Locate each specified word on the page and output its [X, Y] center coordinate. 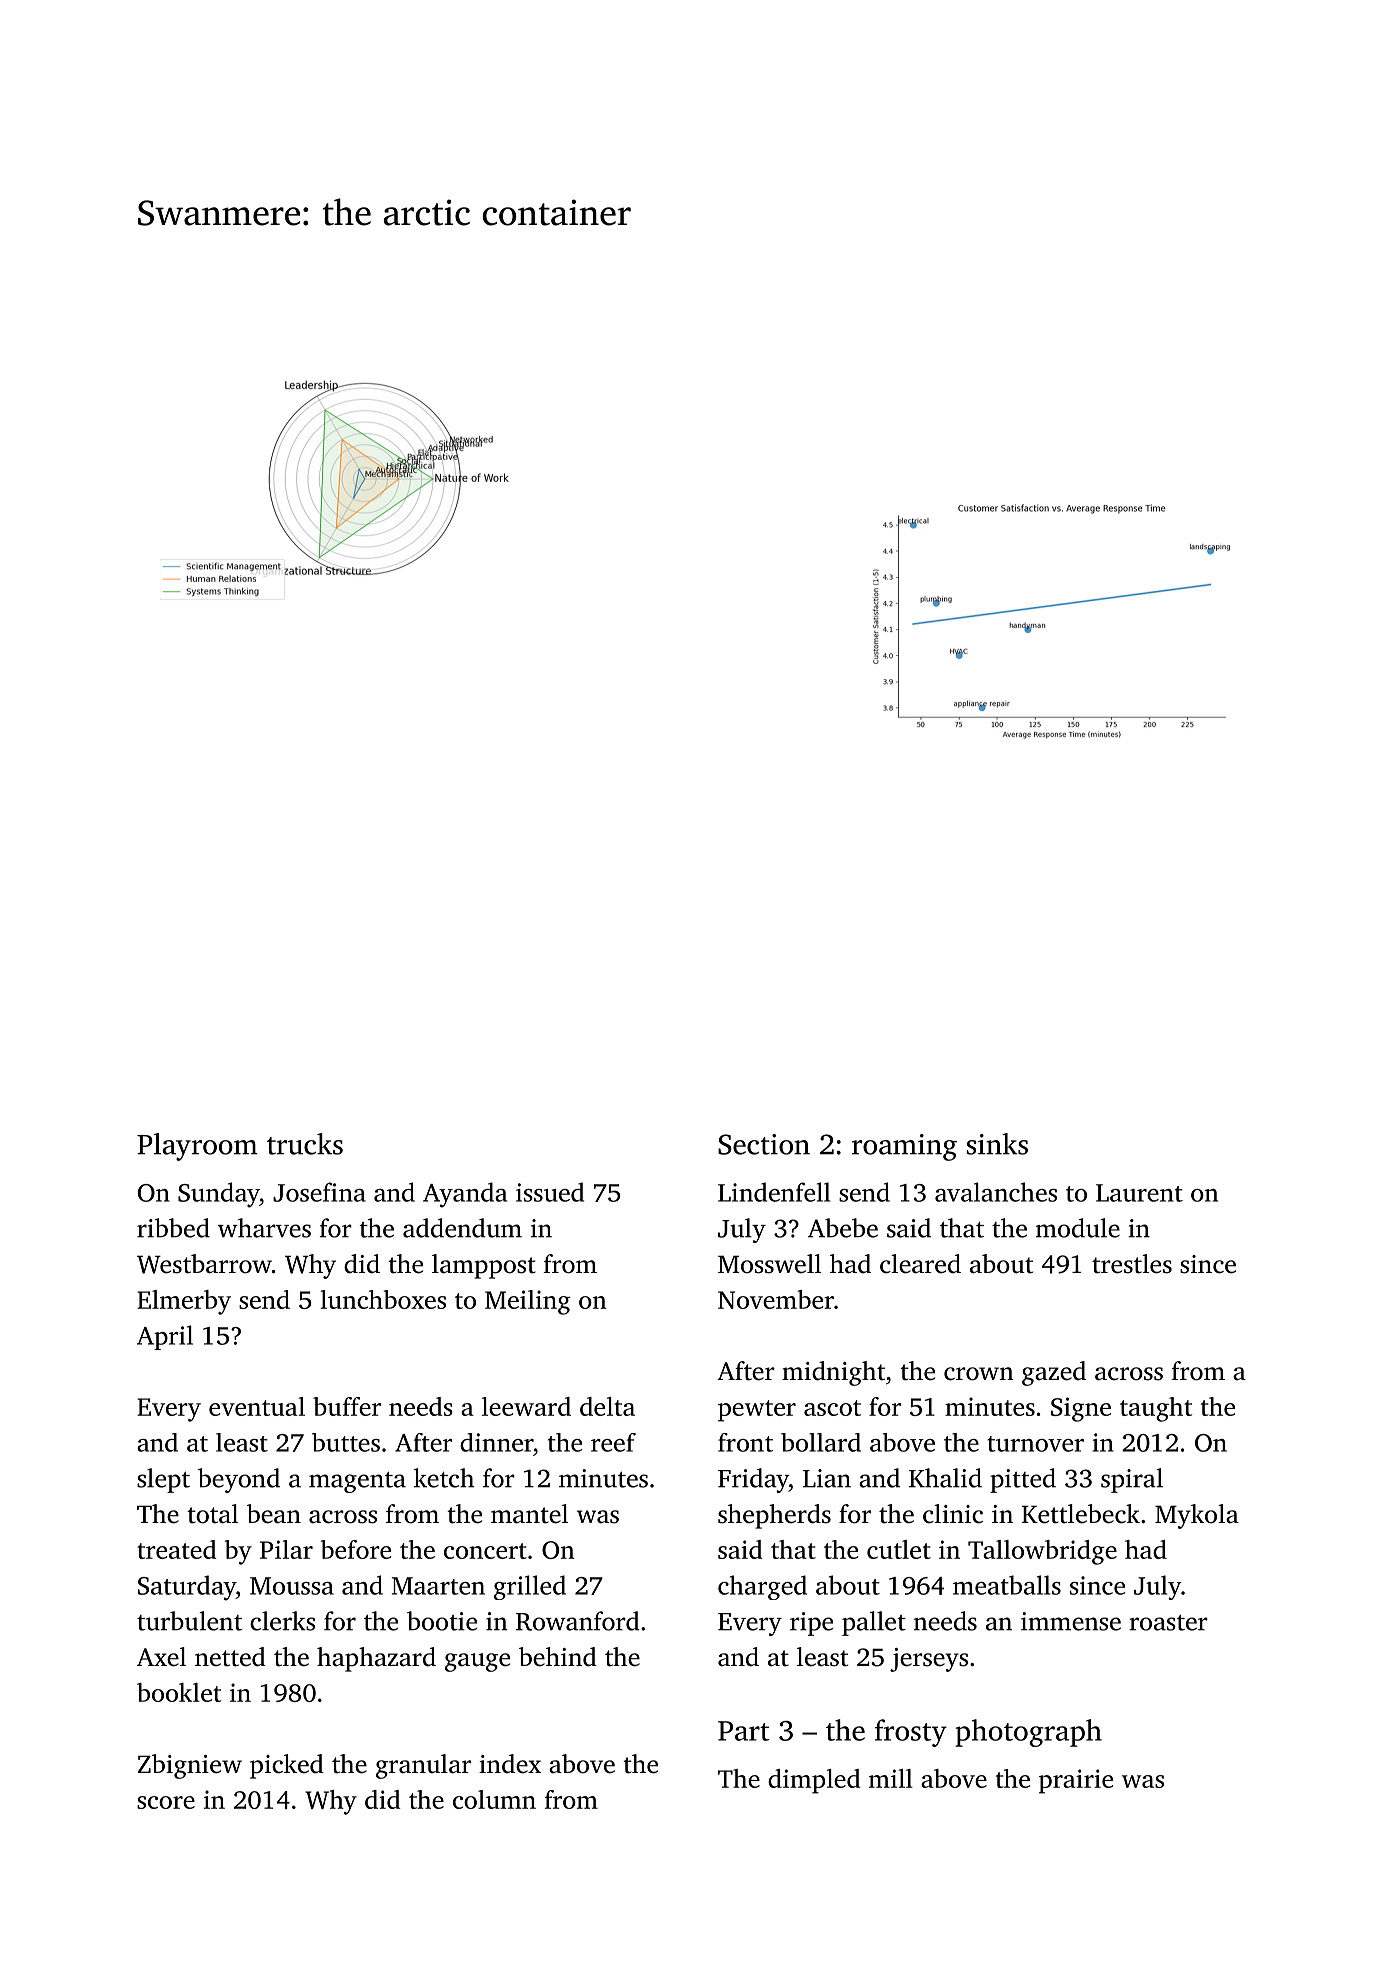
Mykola [1197, 1516]
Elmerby [184, 1302]
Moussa [292, 1586]
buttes [346, 1442]
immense [1071, 1621]
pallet [874, 1623]
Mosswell [769, 1264]
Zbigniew [190, 1766]
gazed [1054, 1373]
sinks [997, 1144]
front [745, 1442]
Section [764, 1144]
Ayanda [465, 1195]
